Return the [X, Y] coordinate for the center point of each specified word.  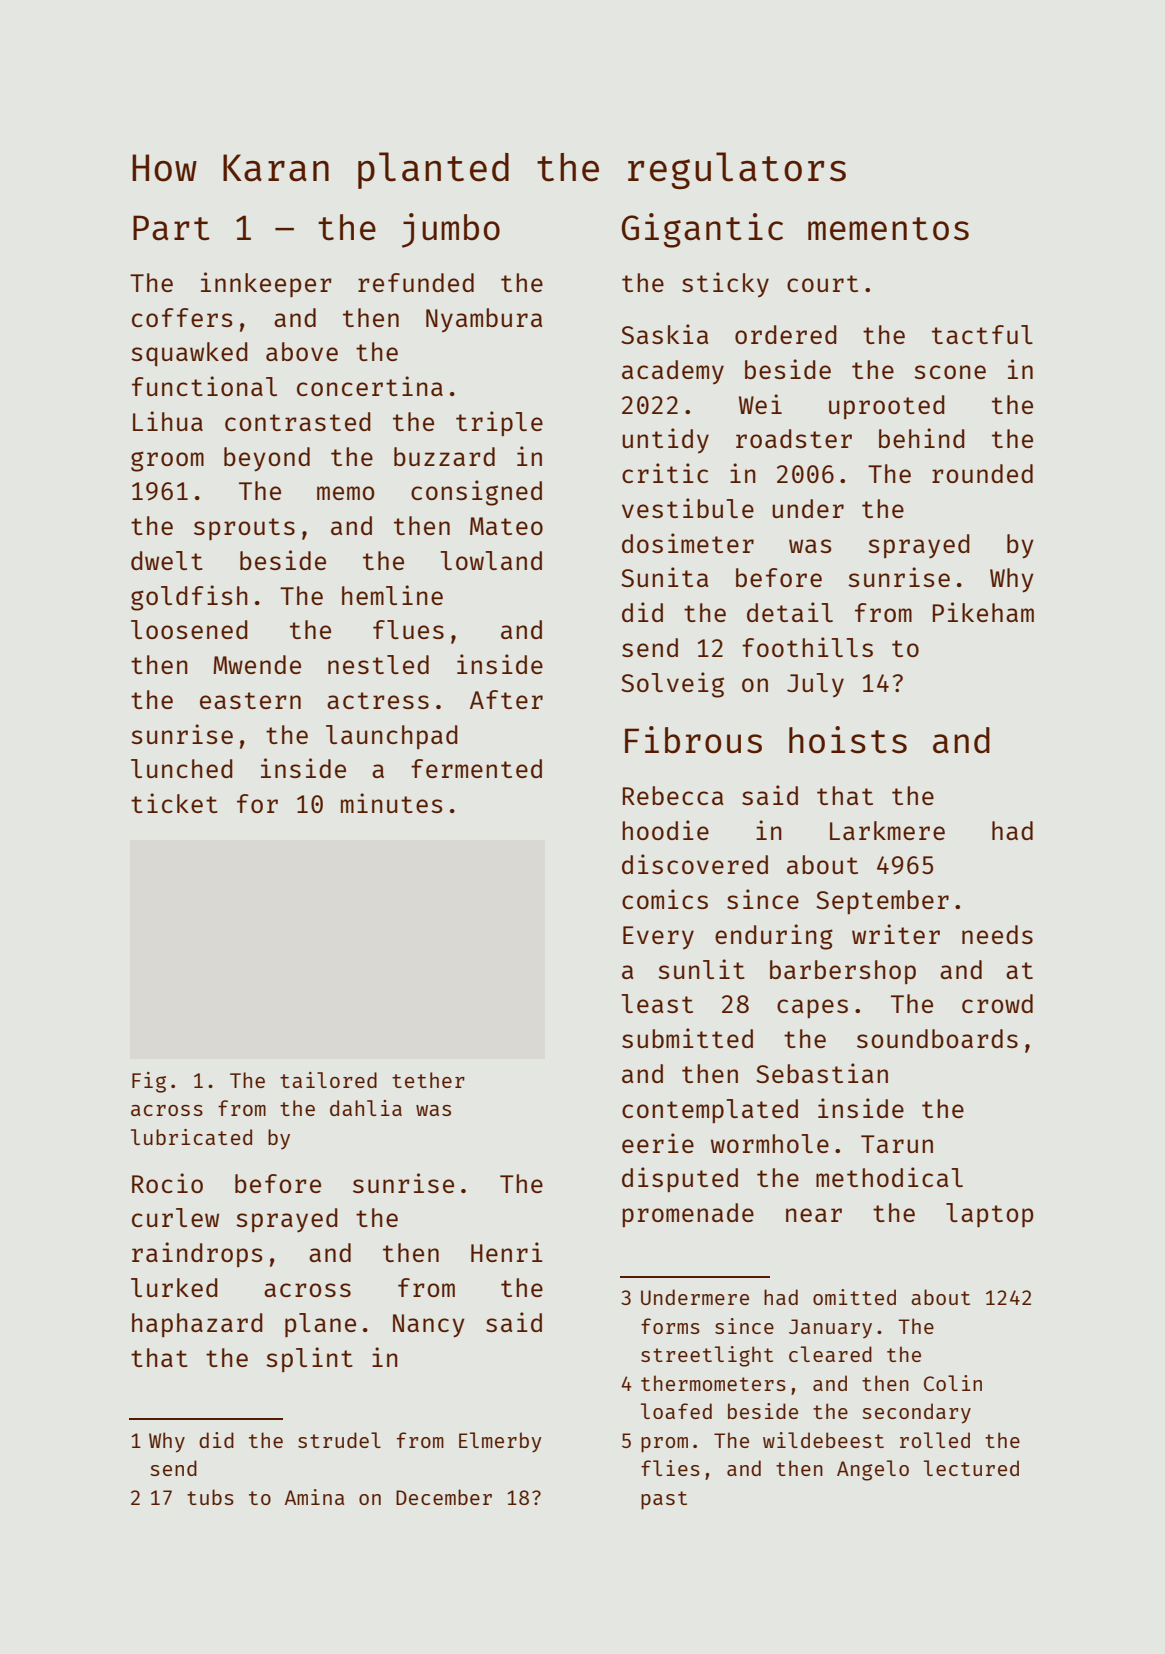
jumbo [451, 230]
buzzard [444, 456]
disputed [680, 1179]
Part [171, 228]
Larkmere [887, 830]
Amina [314, 1497]
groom [167, 461]
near [814, 1215]
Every [658, 938]
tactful [982, 334]
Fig [149, 1082]
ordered [786, 334]
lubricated [191, 1137]
